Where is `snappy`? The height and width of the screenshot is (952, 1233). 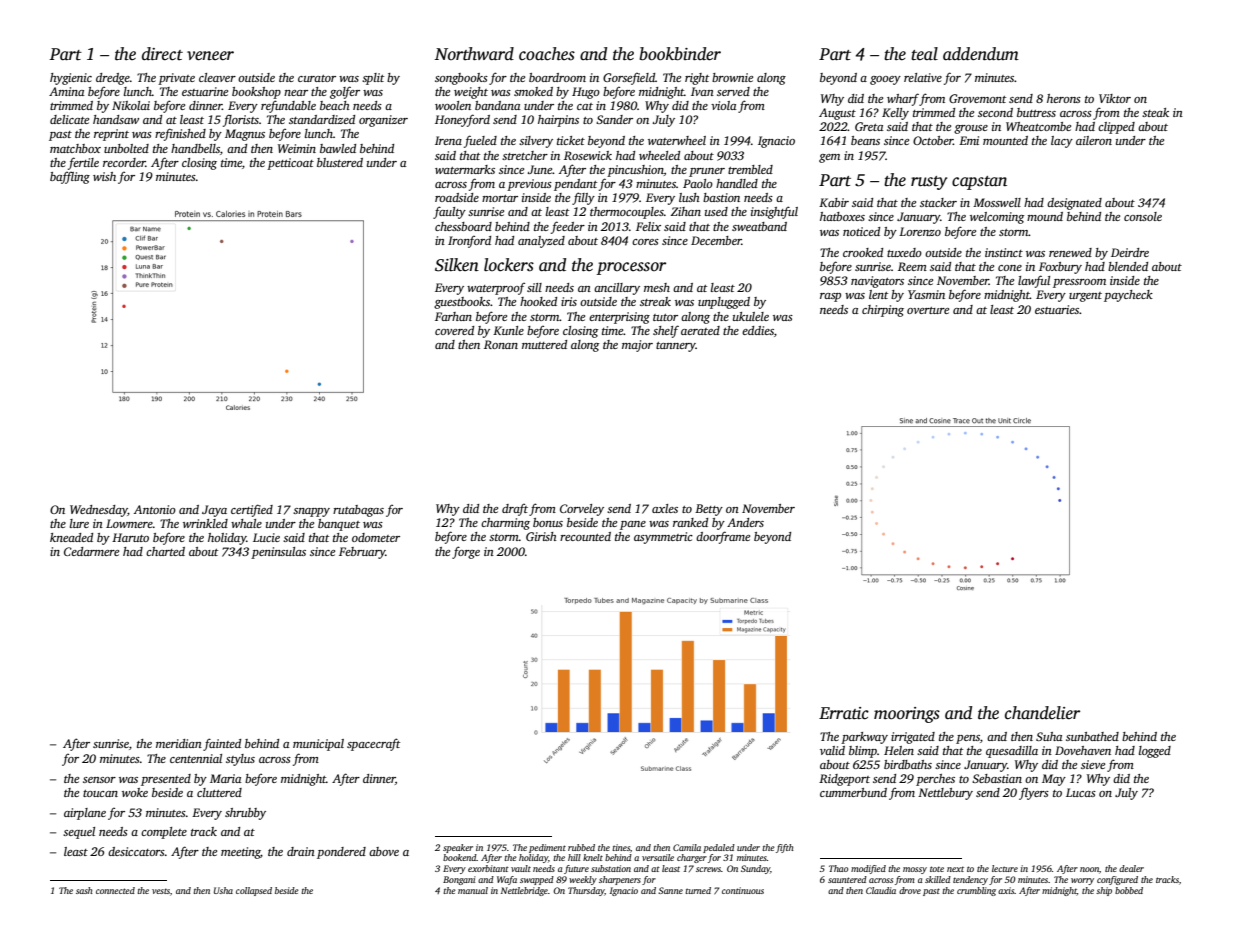 snappy is located at coordinates (311, 512).
